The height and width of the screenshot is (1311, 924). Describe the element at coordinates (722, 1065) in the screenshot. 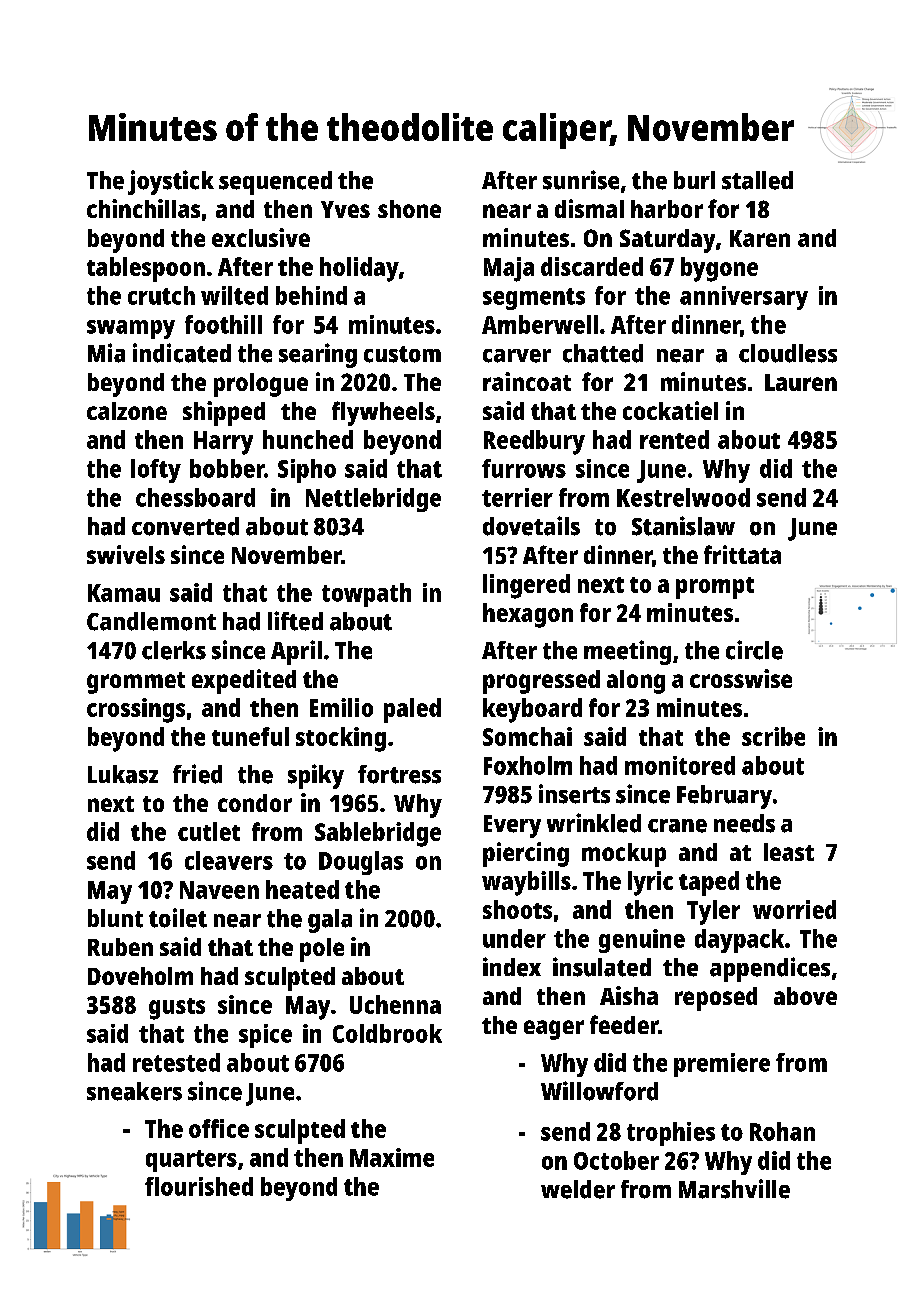

I see `premiere` at that location.
